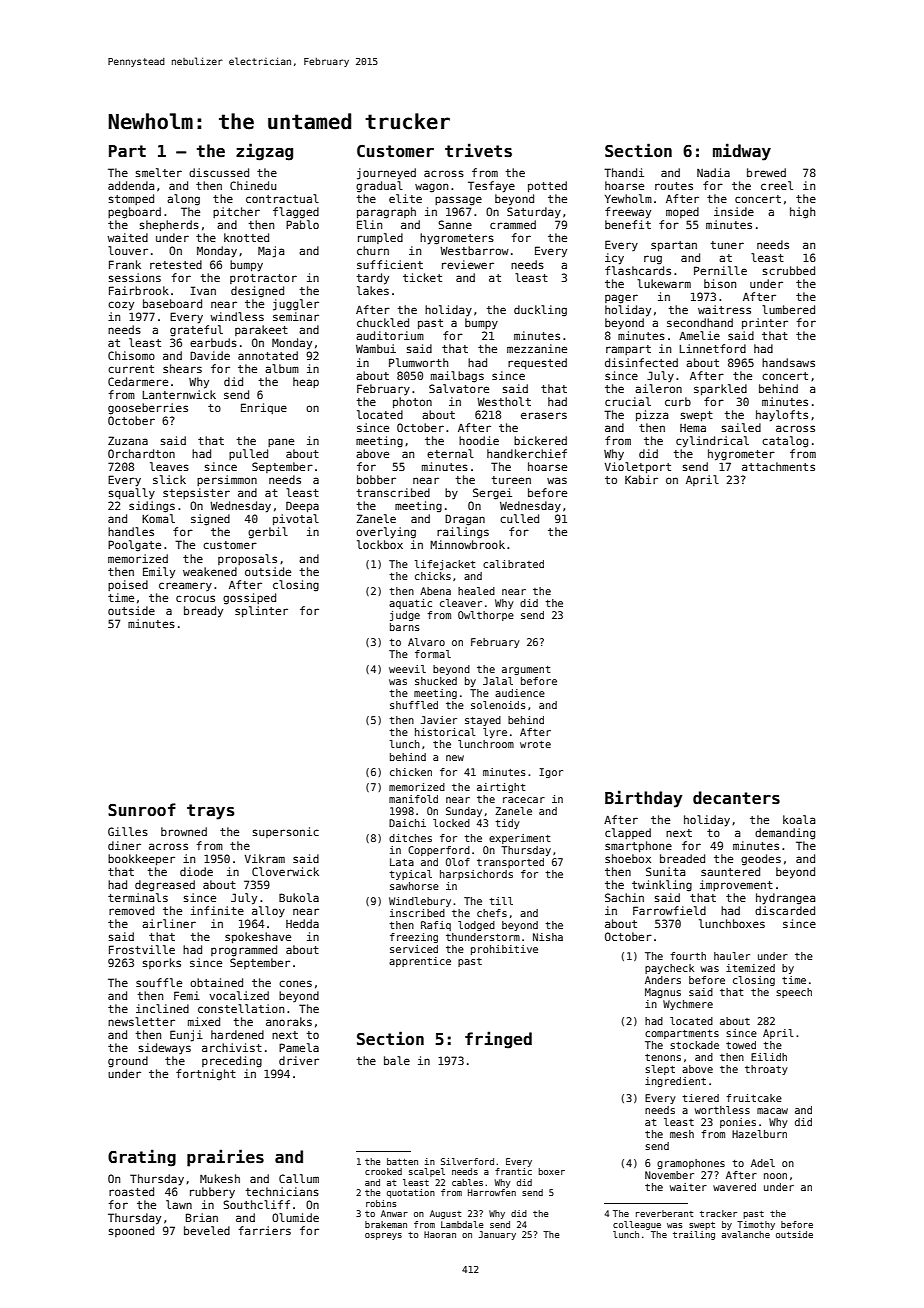 The image size is (924, 1308). I want to click on calibrated, so click(513, 564).
